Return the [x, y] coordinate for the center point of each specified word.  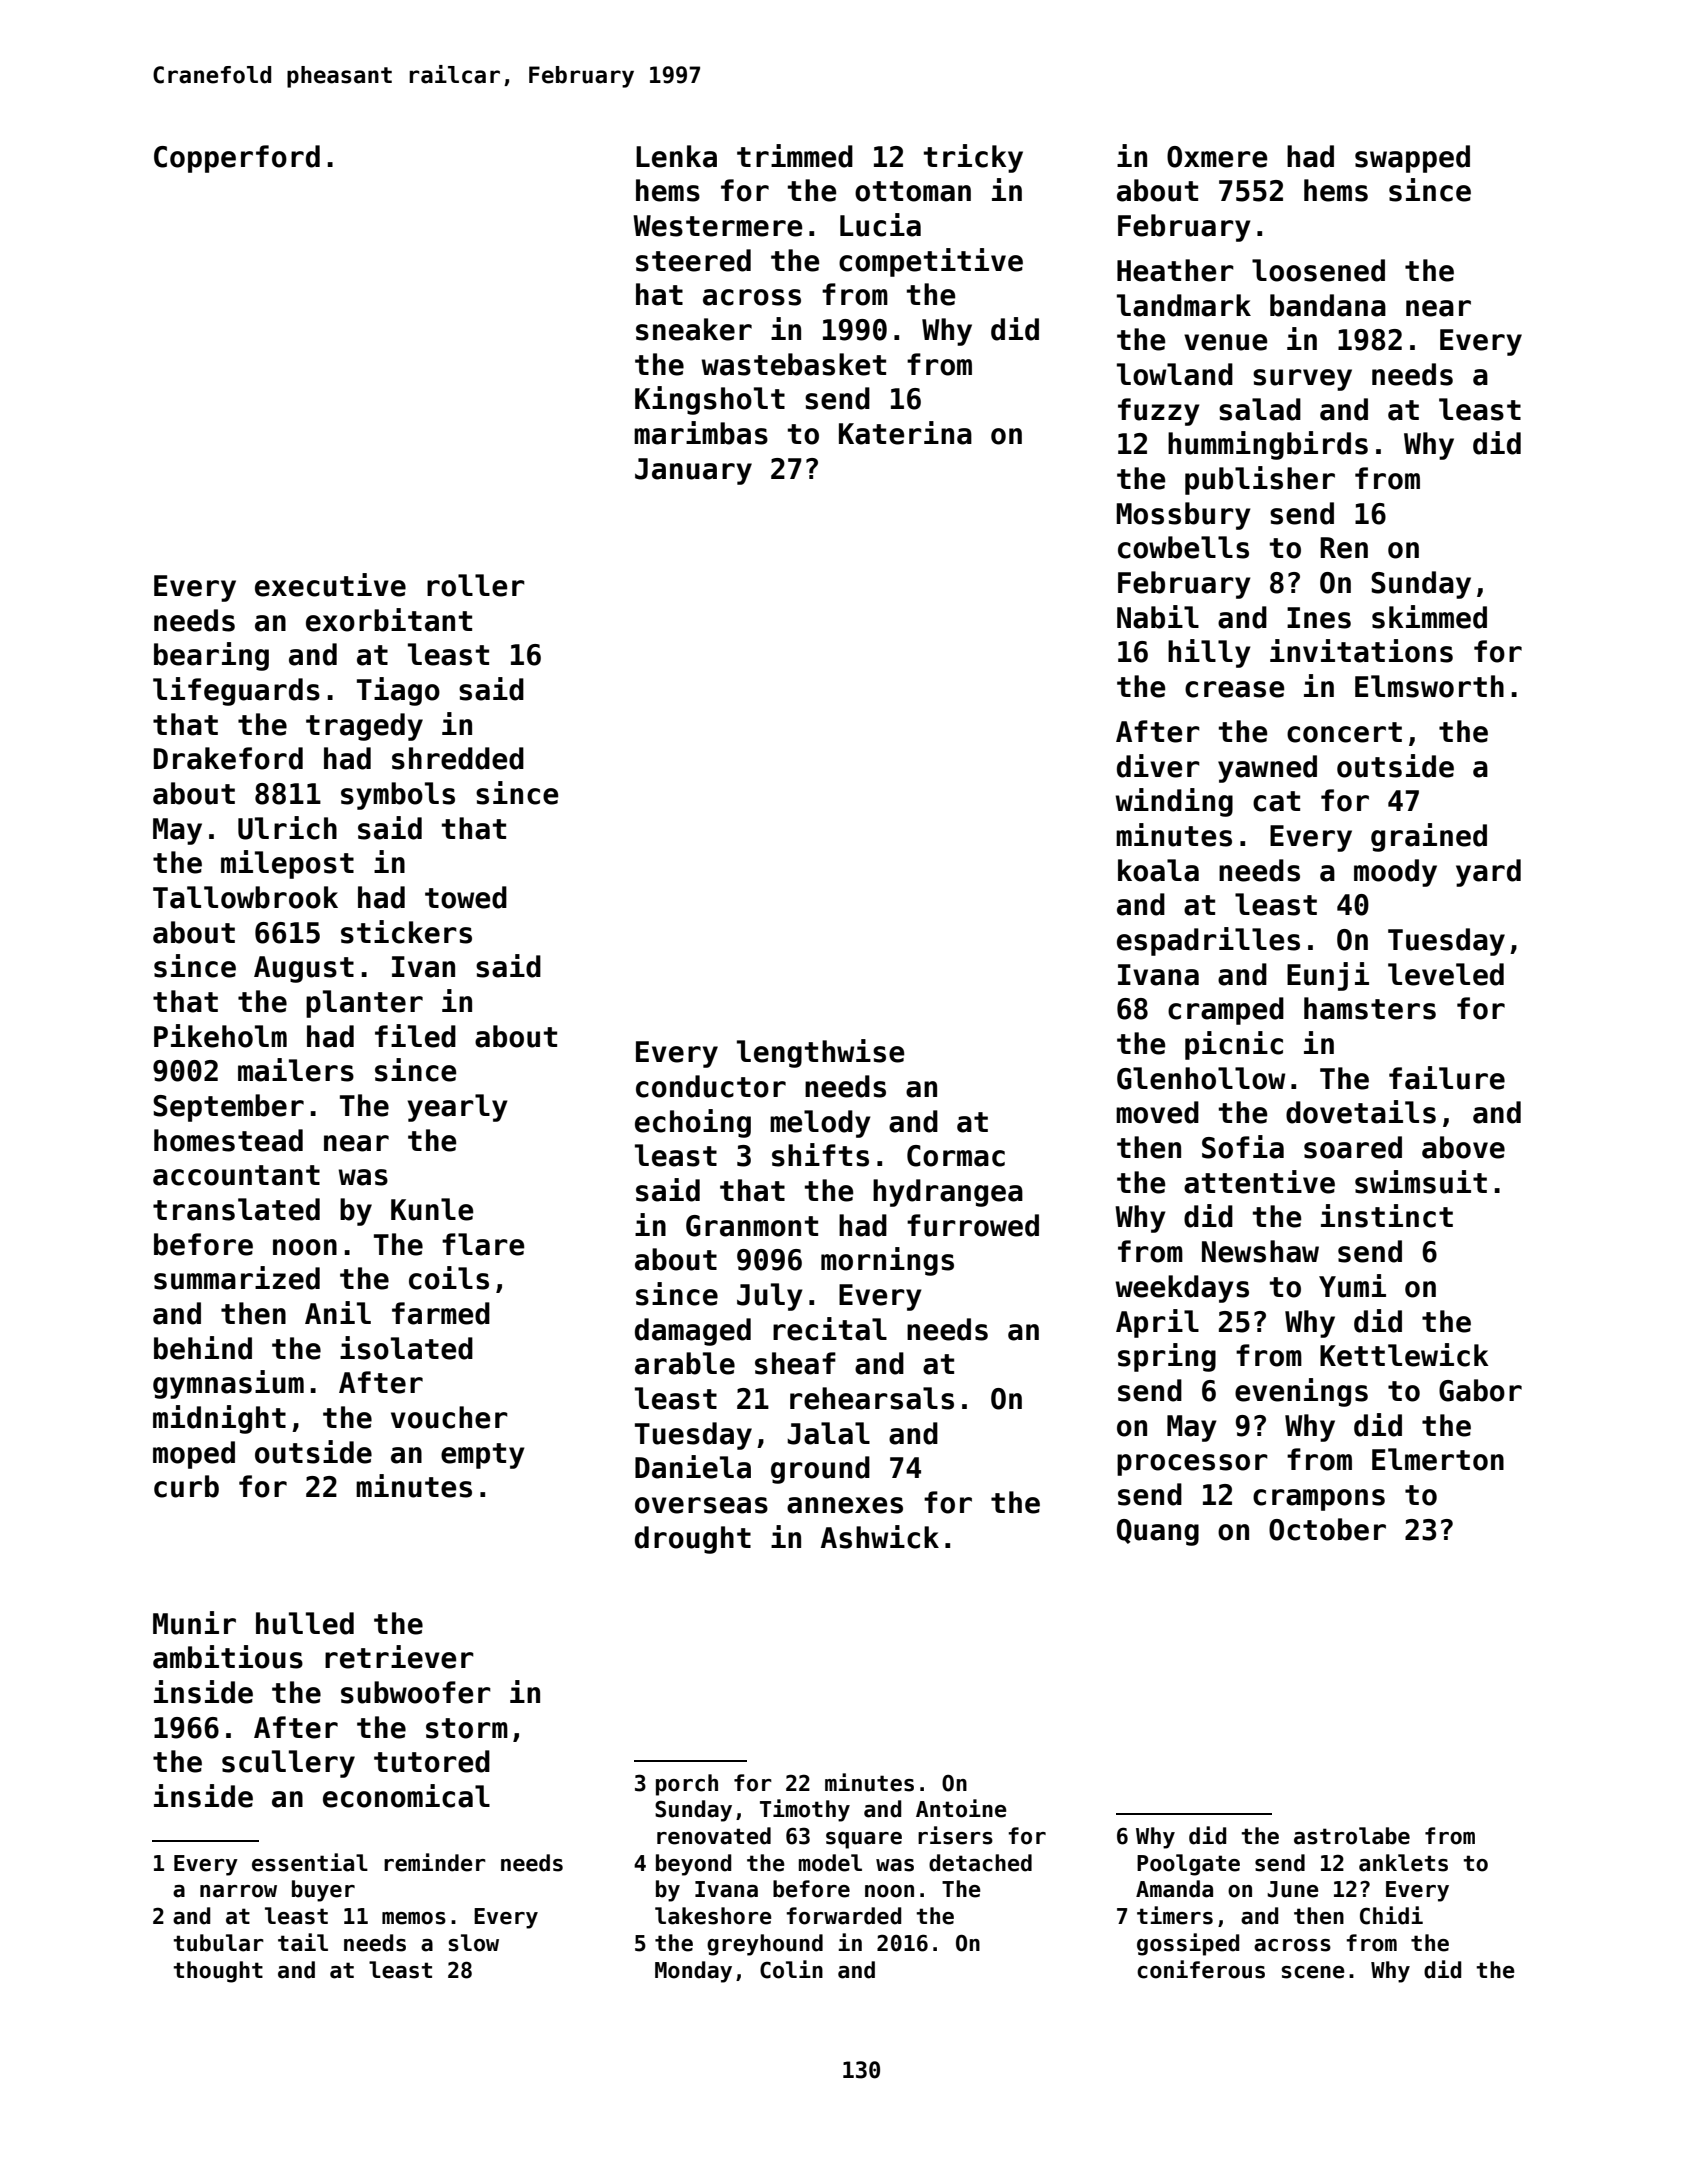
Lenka [676, 156]
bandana [1328, 305]
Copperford [237, 159]
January [693, 471]
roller [476, 585]
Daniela [693, 1467]
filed [415, 1036]
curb [186, 1486]
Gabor [1480, 1390]
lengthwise [820, 1053]
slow [473, 1943]
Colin [791, 1969]
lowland [1175, 374]
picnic [1234, 1045]
